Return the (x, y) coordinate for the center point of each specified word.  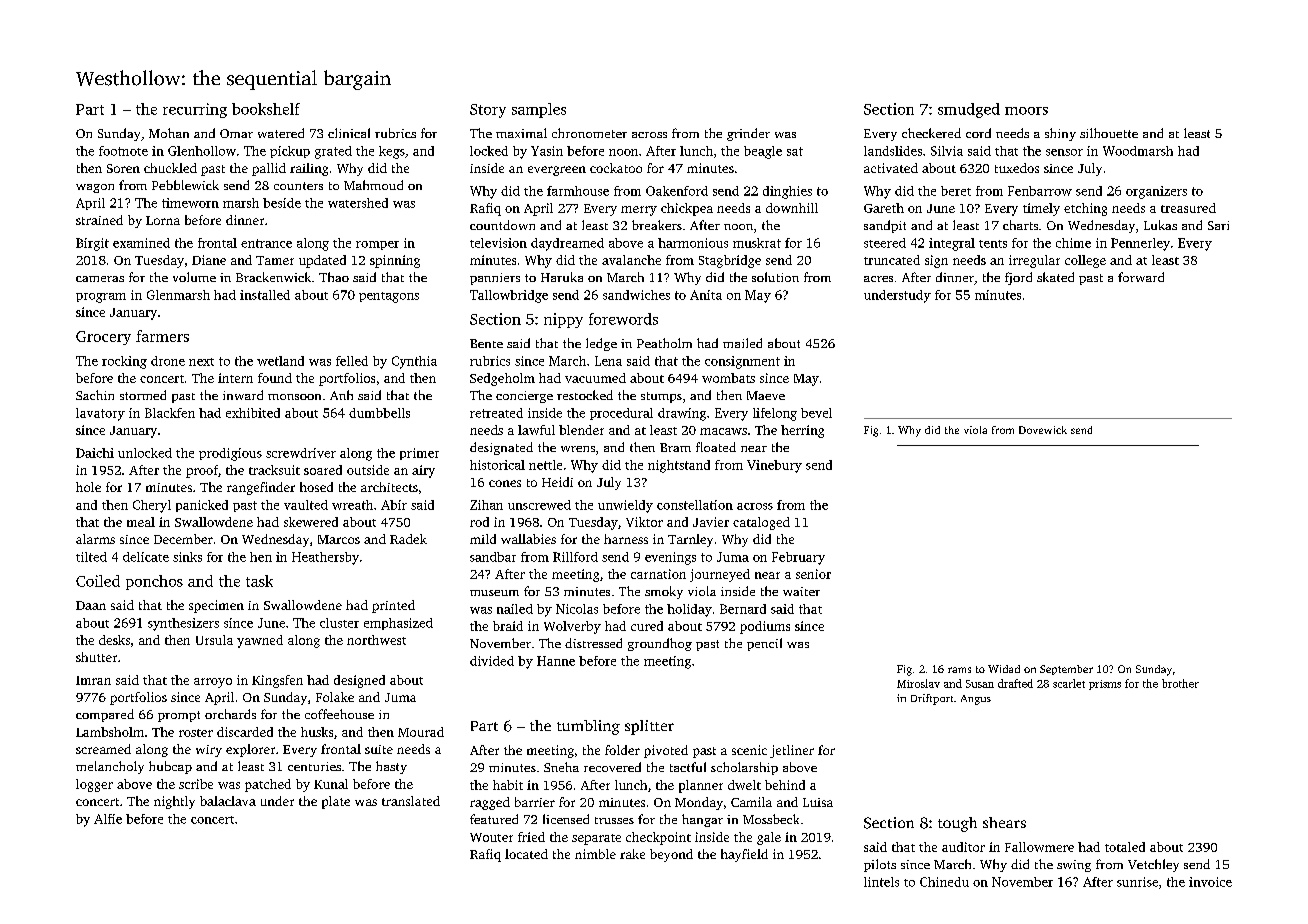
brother (1180, 683)
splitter (649, 727)
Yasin (547, 151)
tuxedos (1017, 168)
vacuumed (595, 378)
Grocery (103, 338)
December (183, 539)
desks (114, 640)
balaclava (228, 801)
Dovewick (1043, 430)
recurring (195, 110)
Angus (976, 700)
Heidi (557, 482)
